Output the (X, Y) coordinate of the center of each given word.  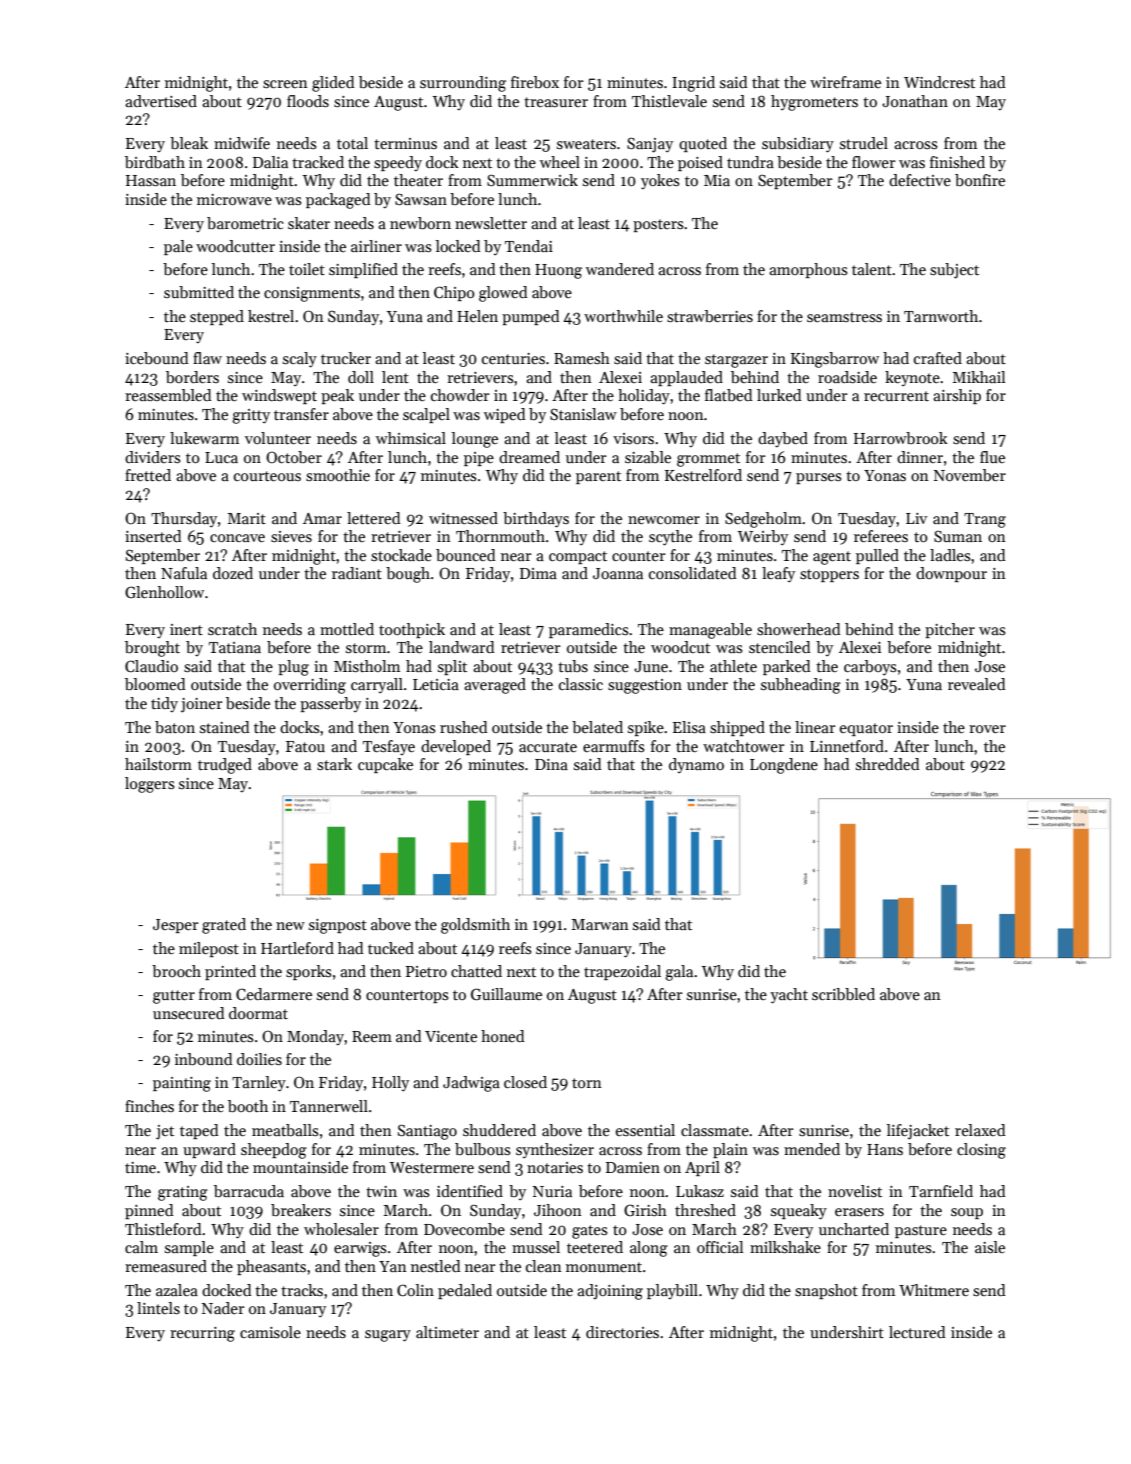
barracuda (249, 1191)
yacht (789, 996)
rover (987, 729)
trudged (225, 766)
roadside (847, 377)
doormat (258, 1013)
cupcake (385, 765)
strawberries (710, 316)
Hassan (151, 180)
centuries (513, 358)
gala (679, 973)
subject (954, 271)
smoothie (338, 475)
